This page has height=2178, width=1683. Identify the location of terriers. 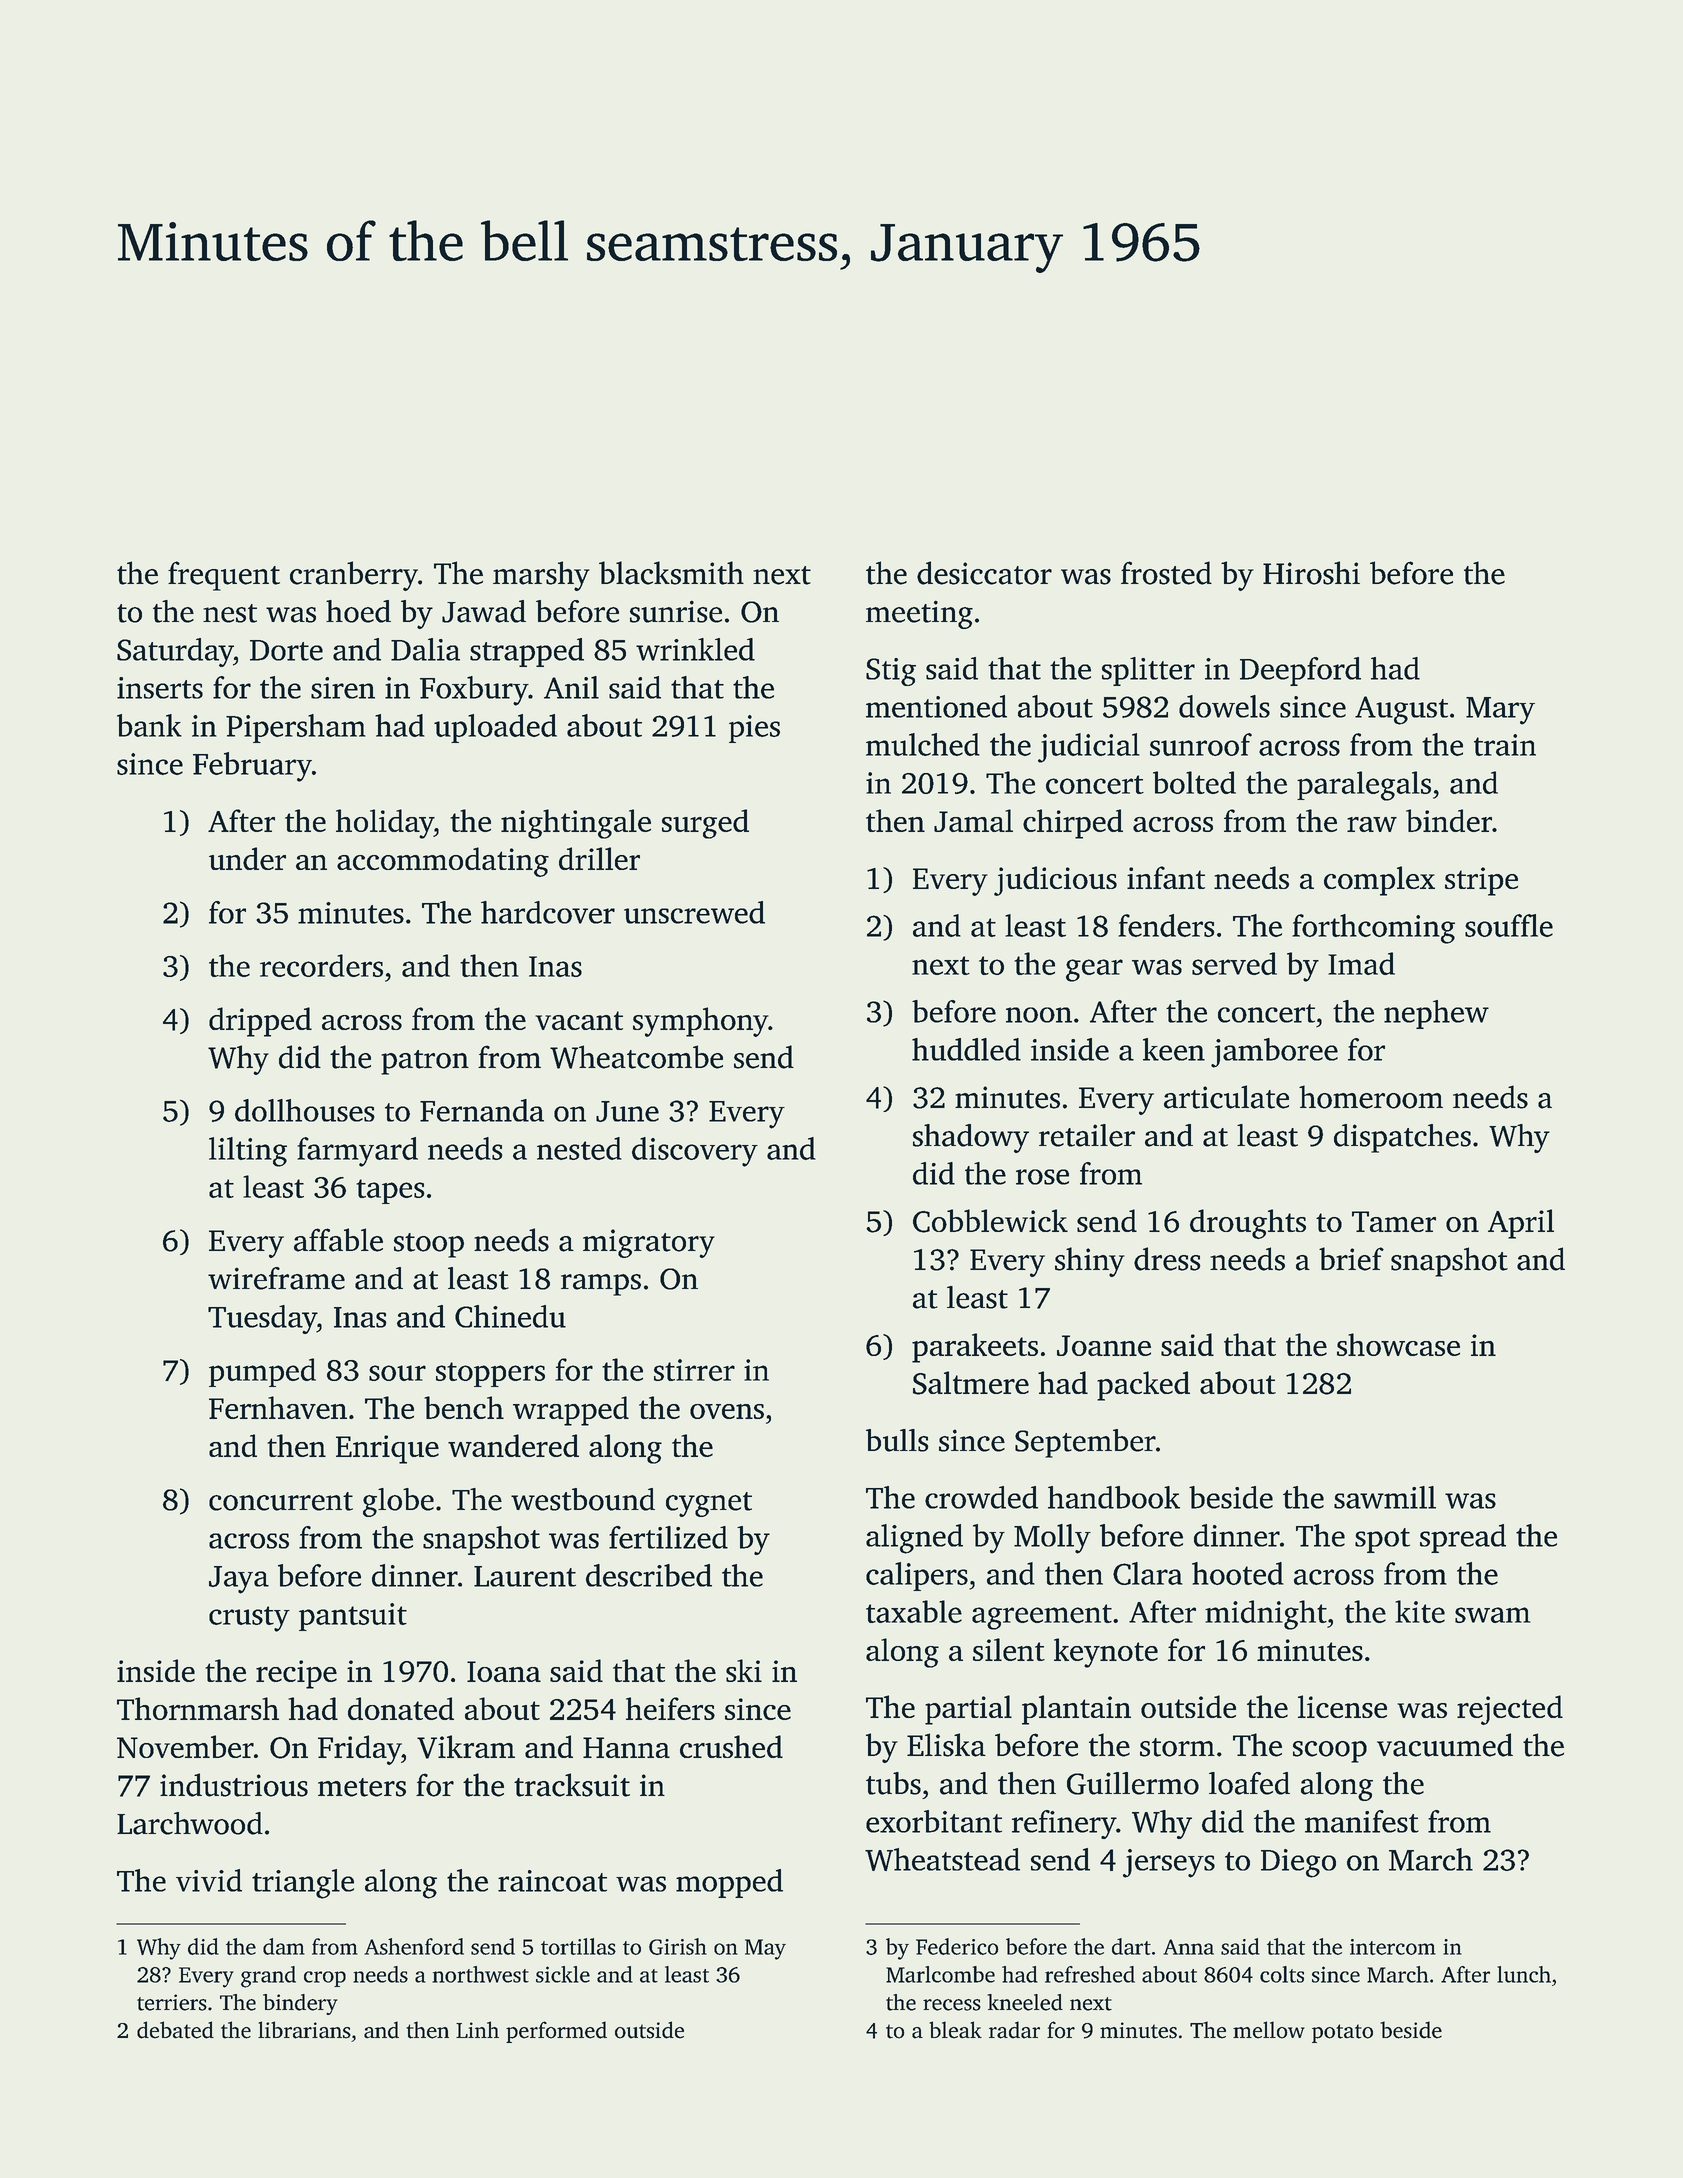
(172, 2002).
